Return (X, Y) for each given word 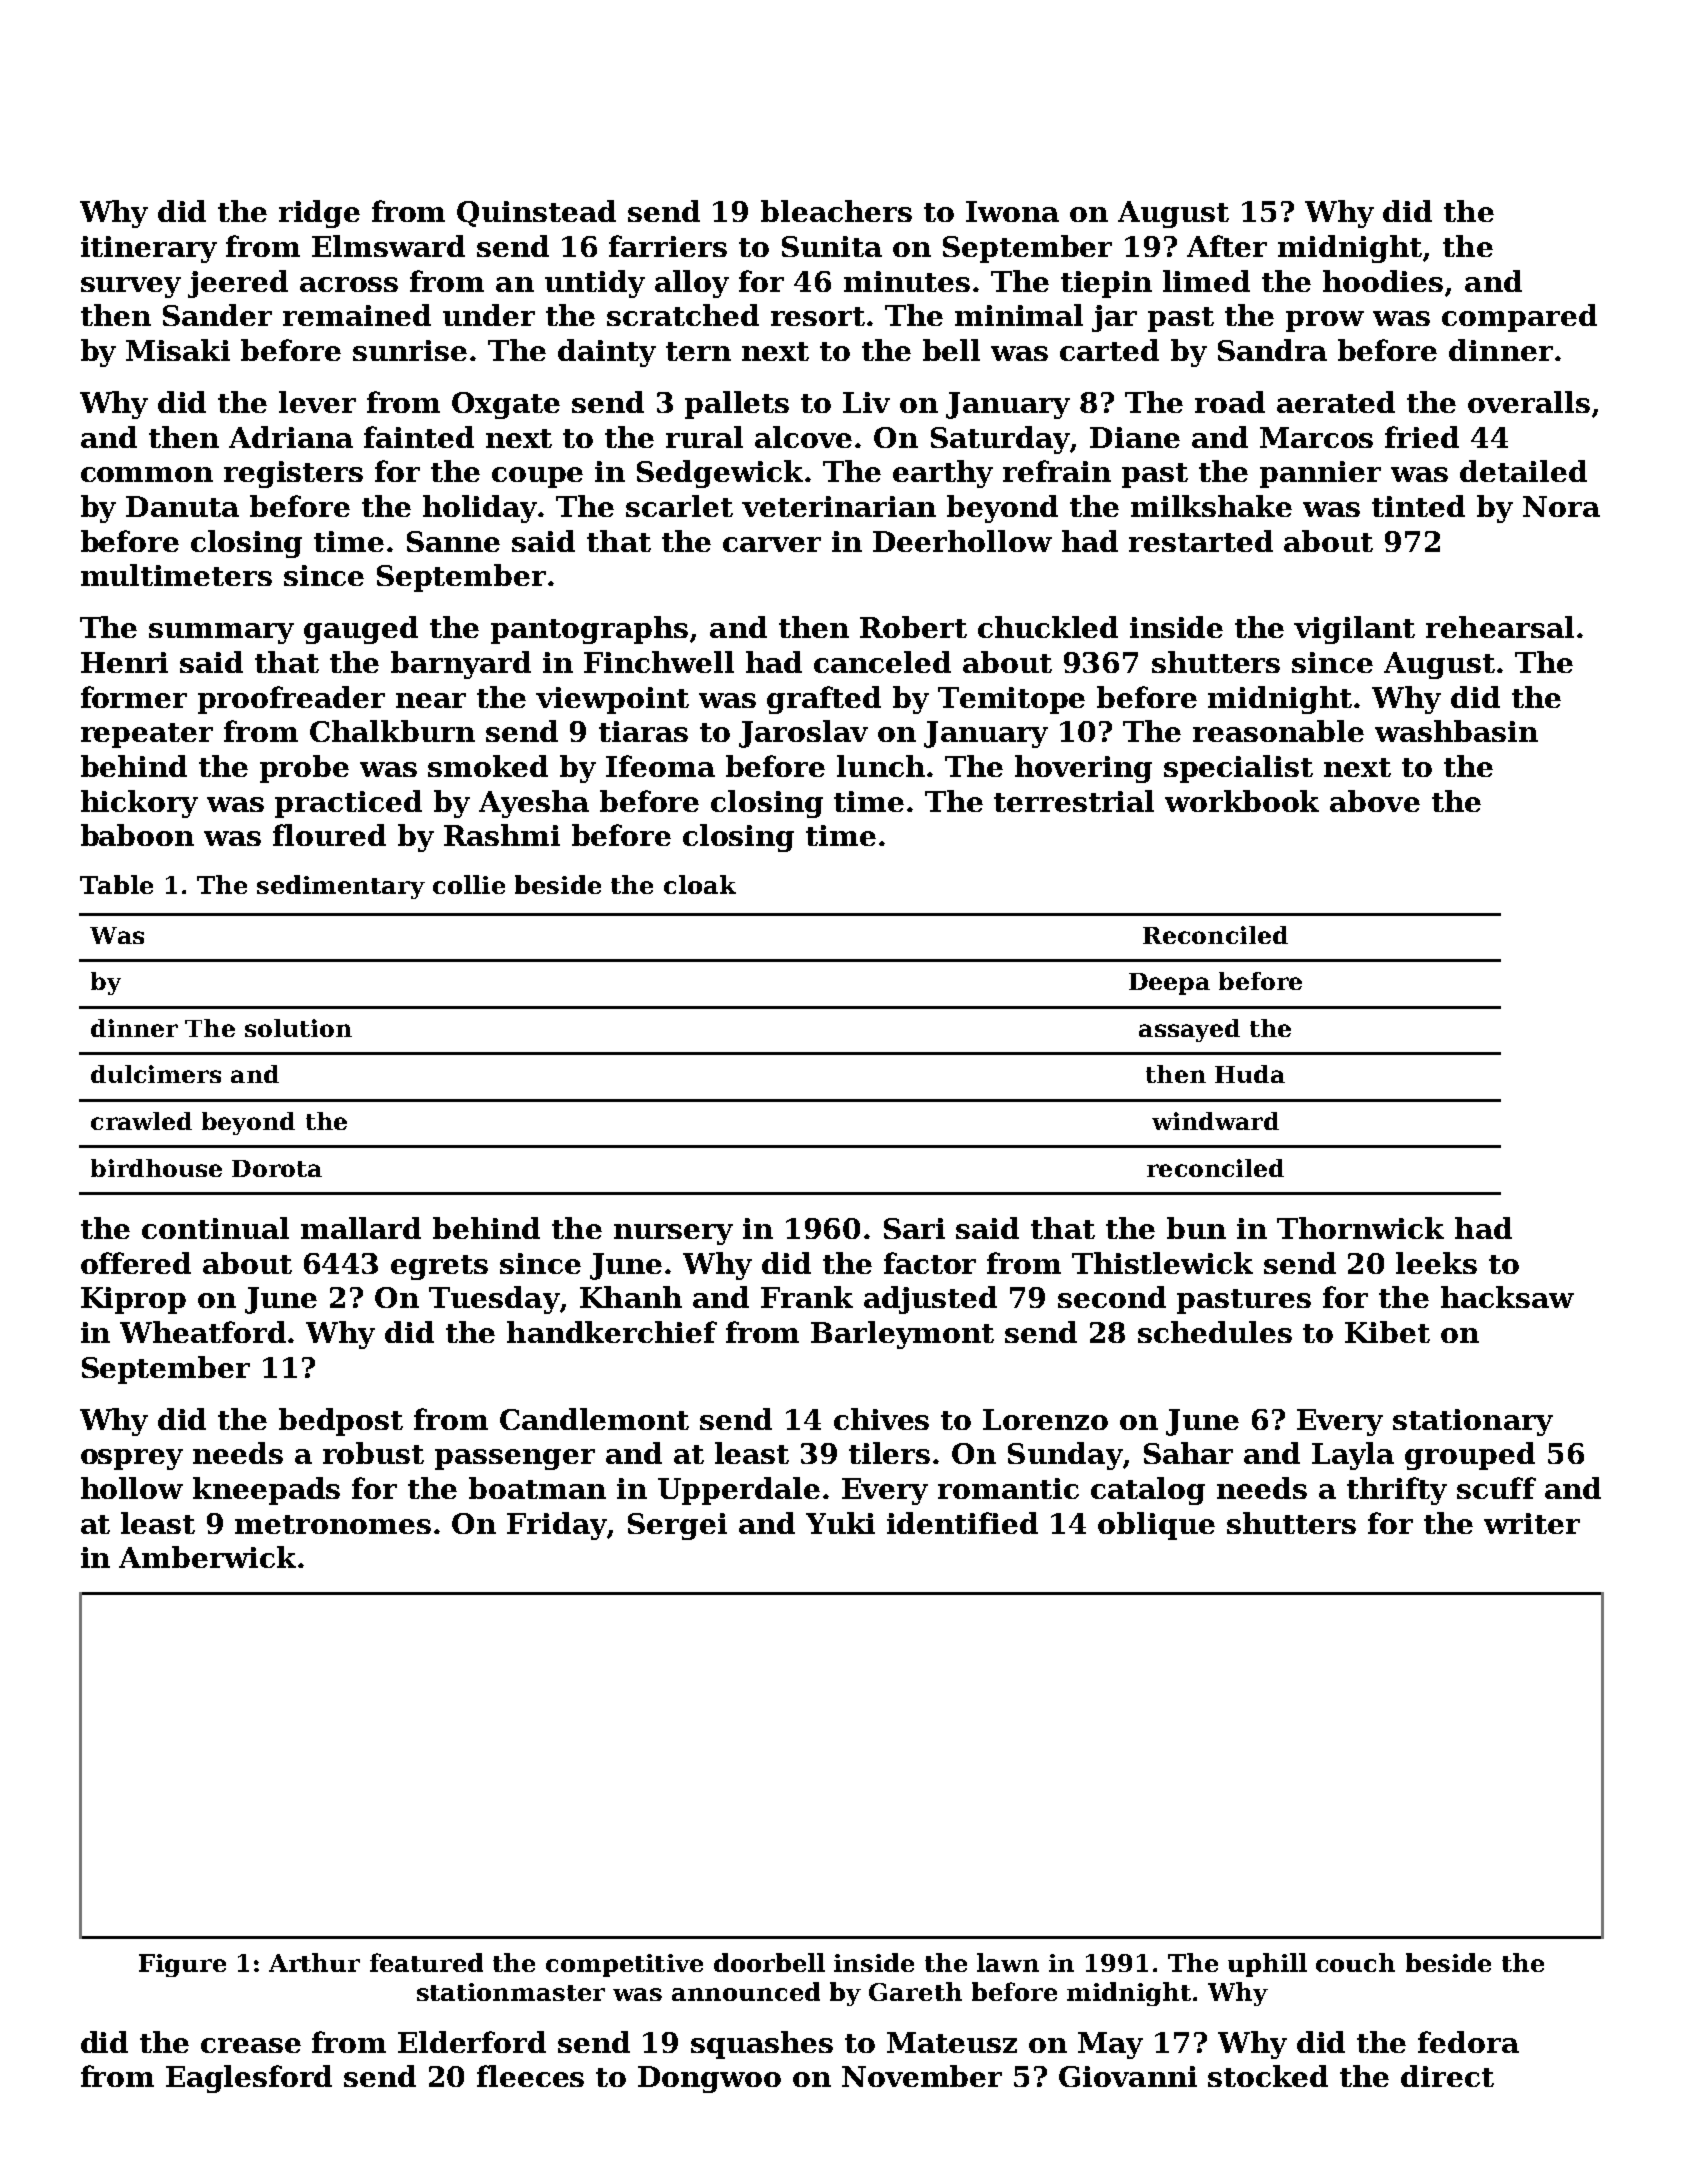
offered (136, 1263)
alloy (692, 284)
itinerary (149, 249)
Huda (1250, 1074)
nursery (673, 1234)
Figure (182, 1965)
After (1227, 246)
